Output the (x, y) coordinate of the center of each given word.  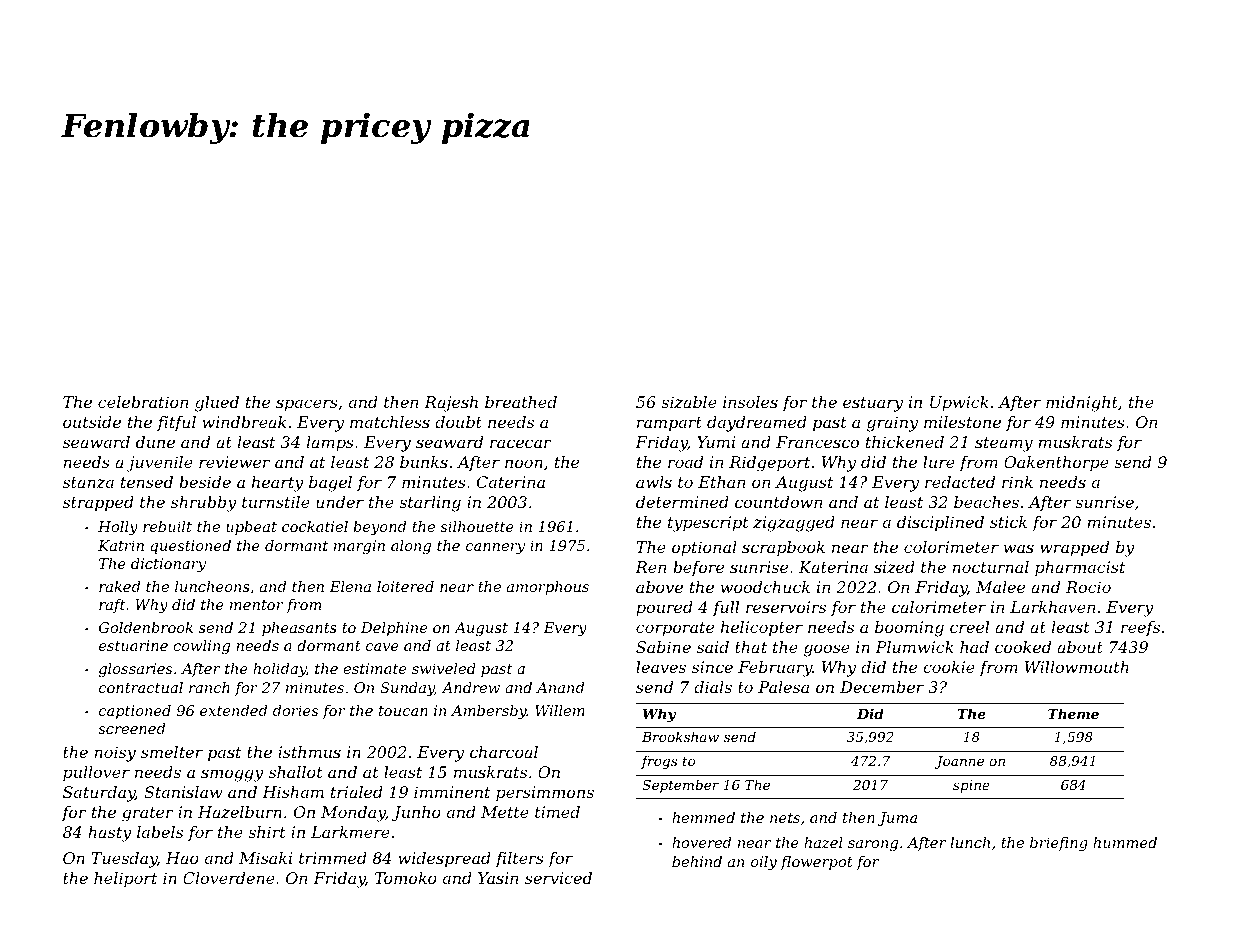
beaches (986, 502)
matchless (390, 422)
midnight (1082, 404)
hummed (1125, 842)
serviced (558, 878)
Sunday (407, 689)
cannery (495, 548)
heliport (125, 879)
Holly (118, 528)
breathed (521, 402)
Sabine (663, 647)
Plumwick (914, 647)
